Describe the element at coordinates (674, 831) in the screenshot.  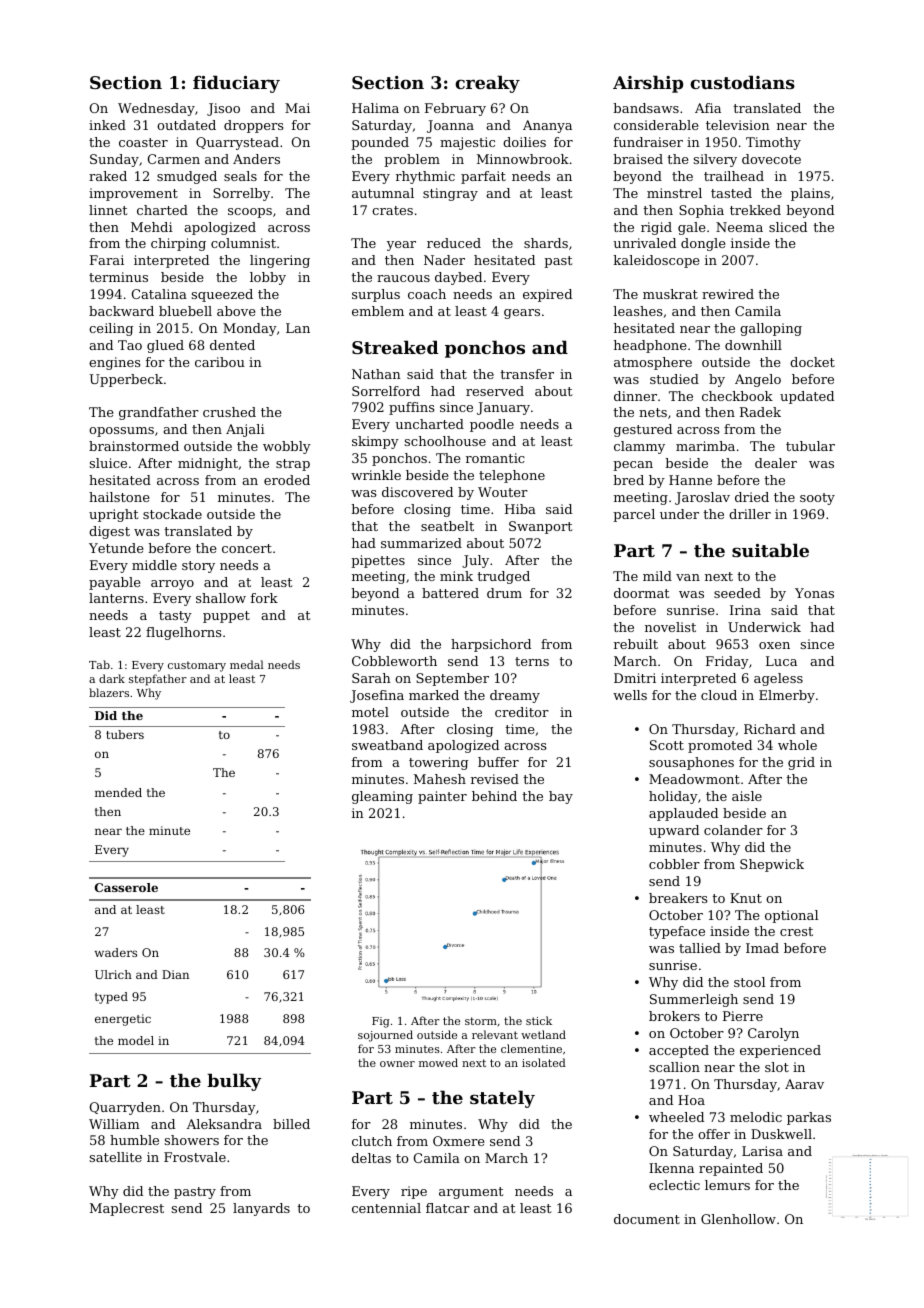
I see `upward` at that location.
